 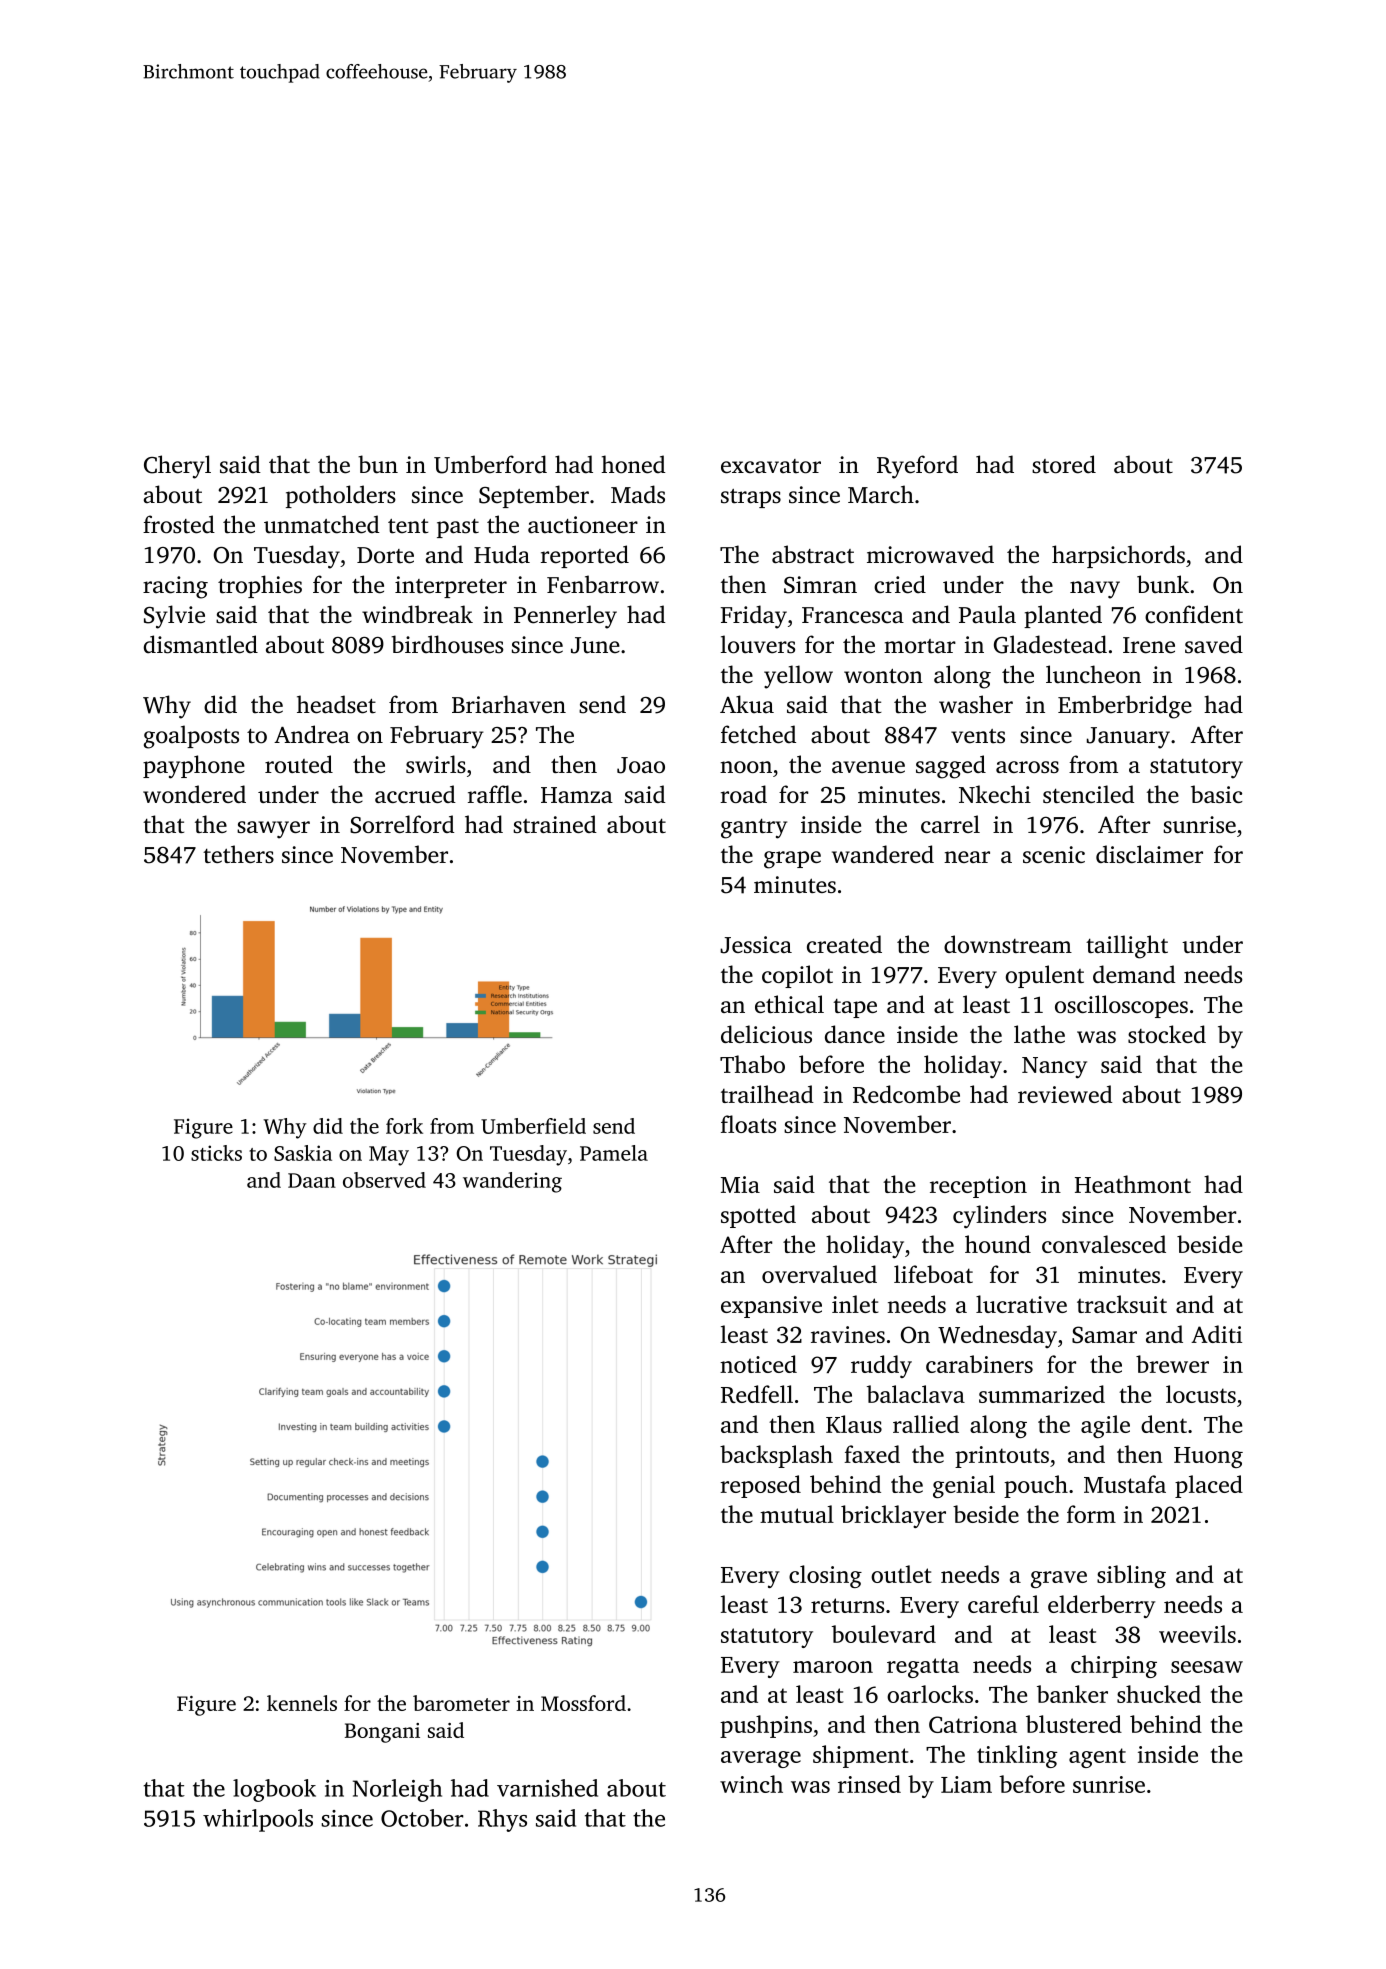 What do you see at coordinates (177, 467) in the screenshot?
I see `Cheryl` at bounding box center [177, 467].
